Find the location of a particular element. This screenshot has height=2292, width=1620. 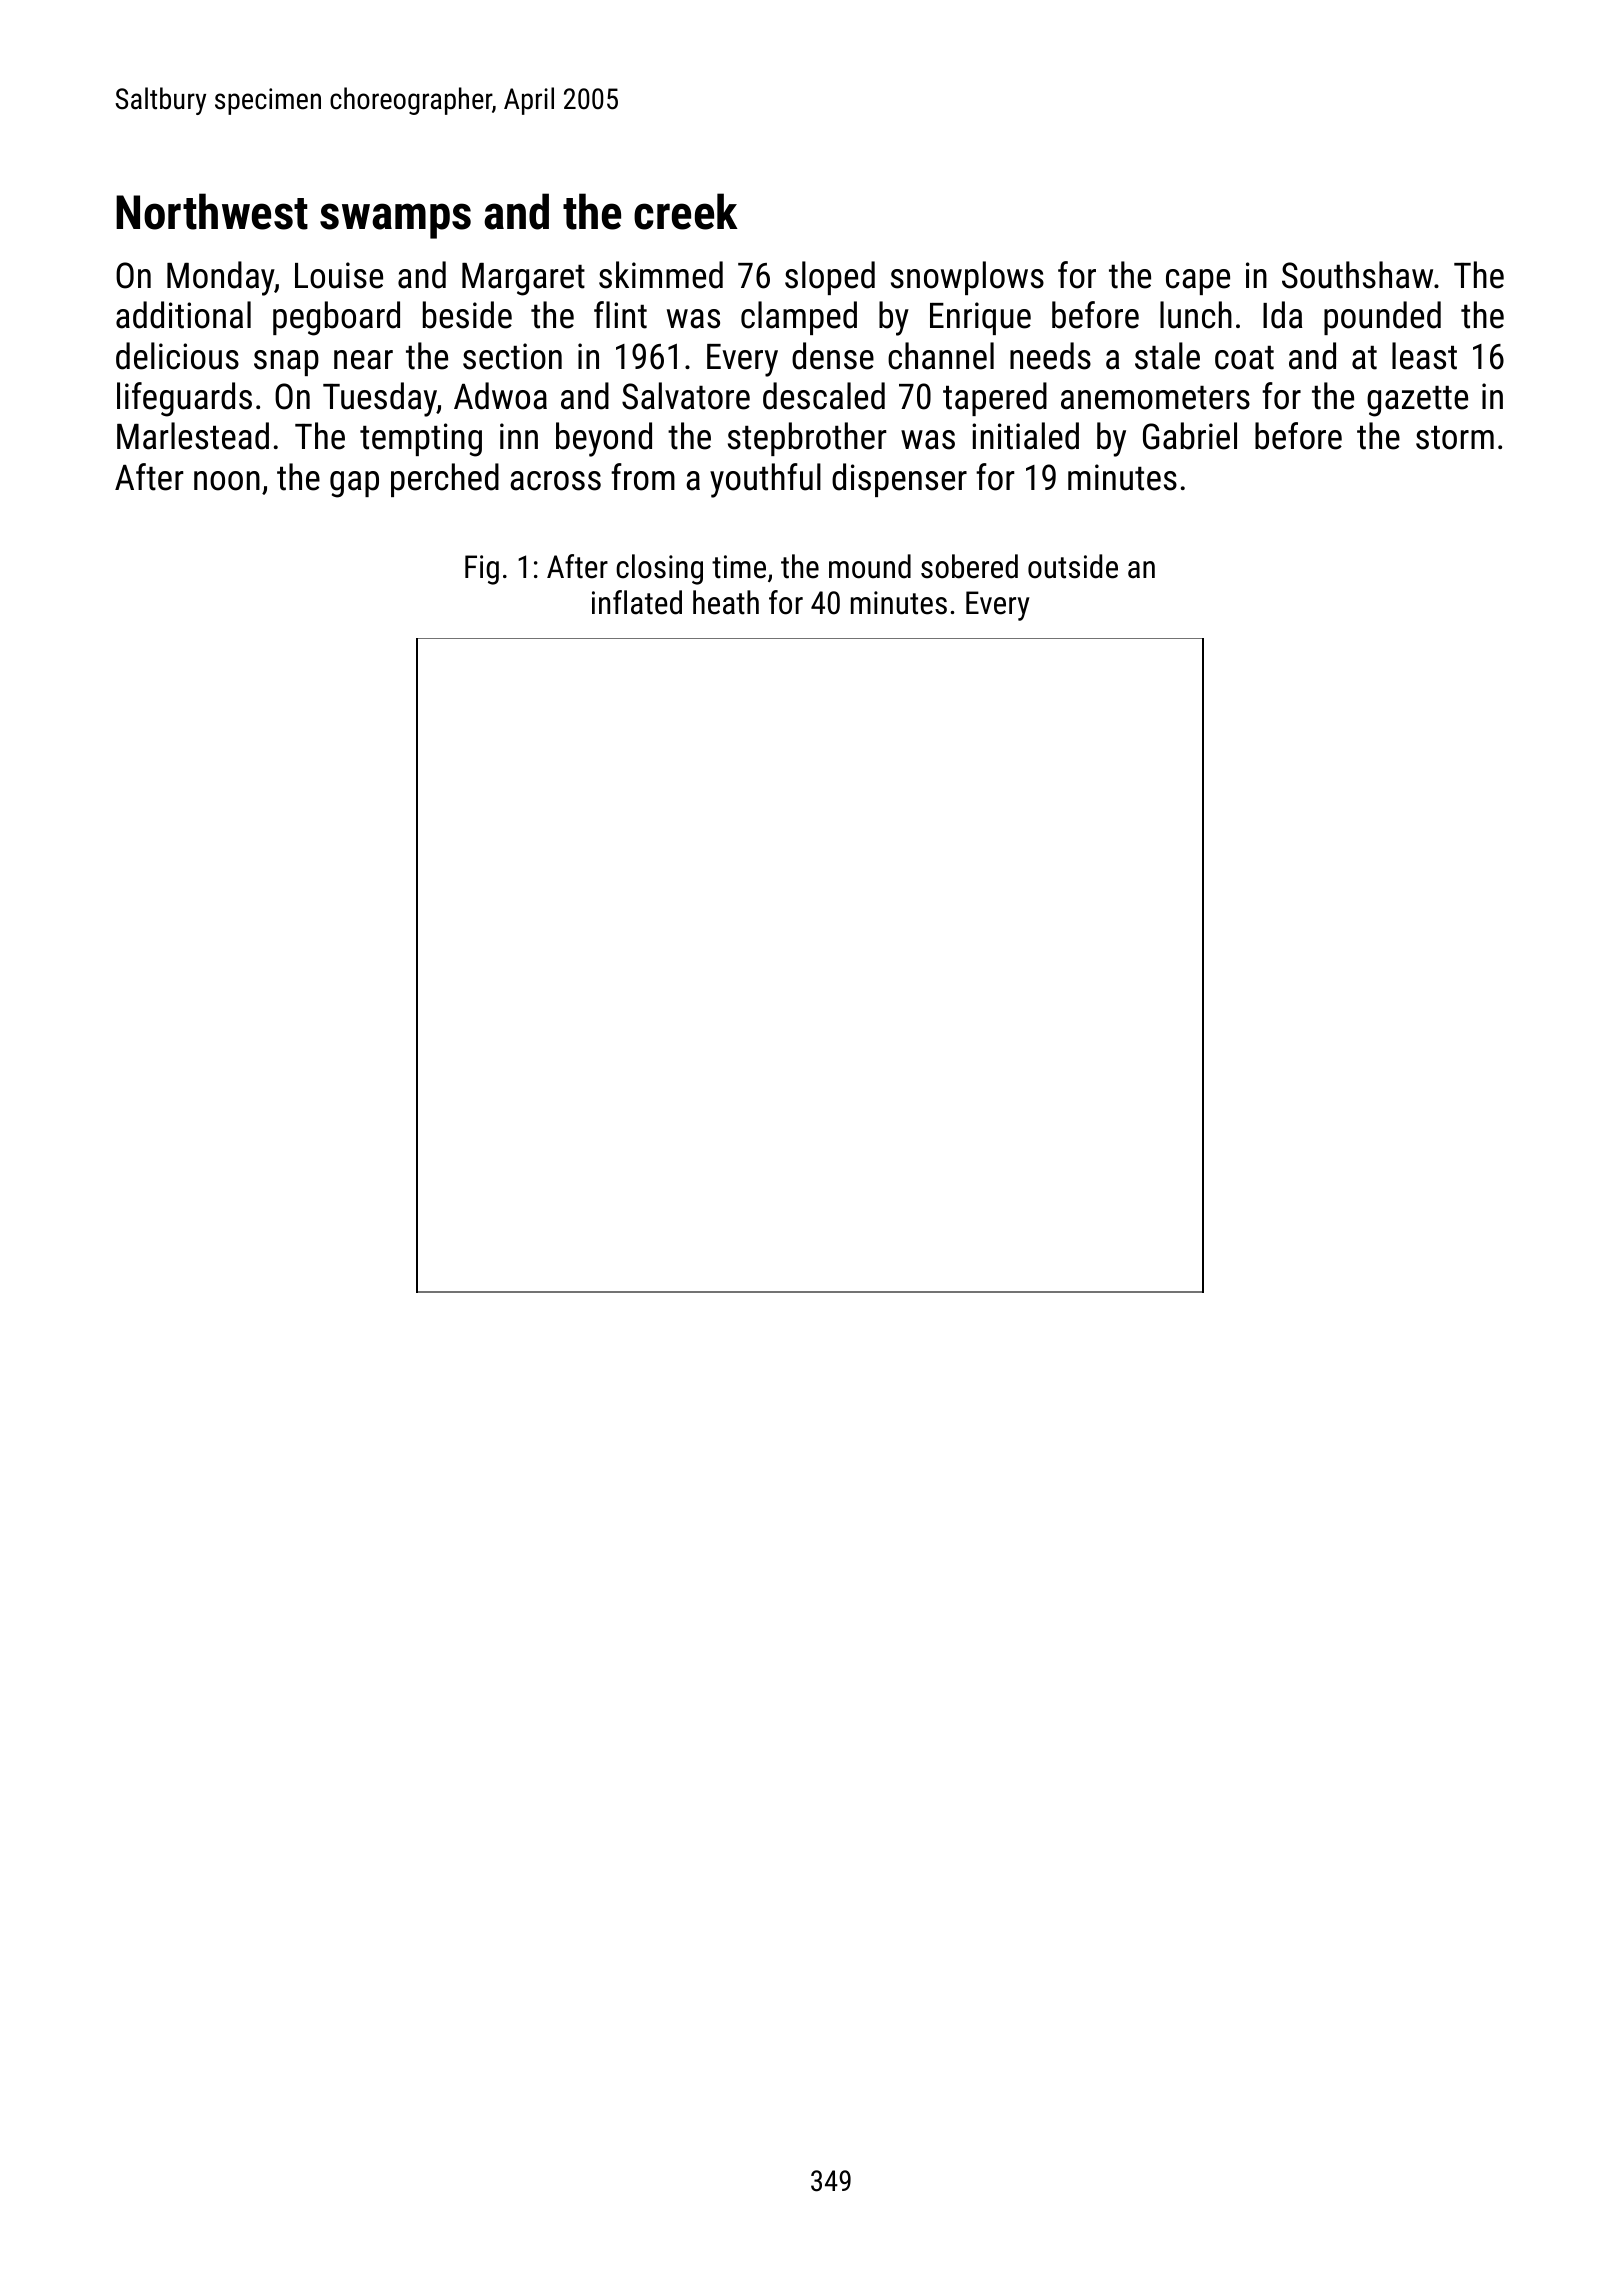

coat is located at coordinates (1244, 358).
